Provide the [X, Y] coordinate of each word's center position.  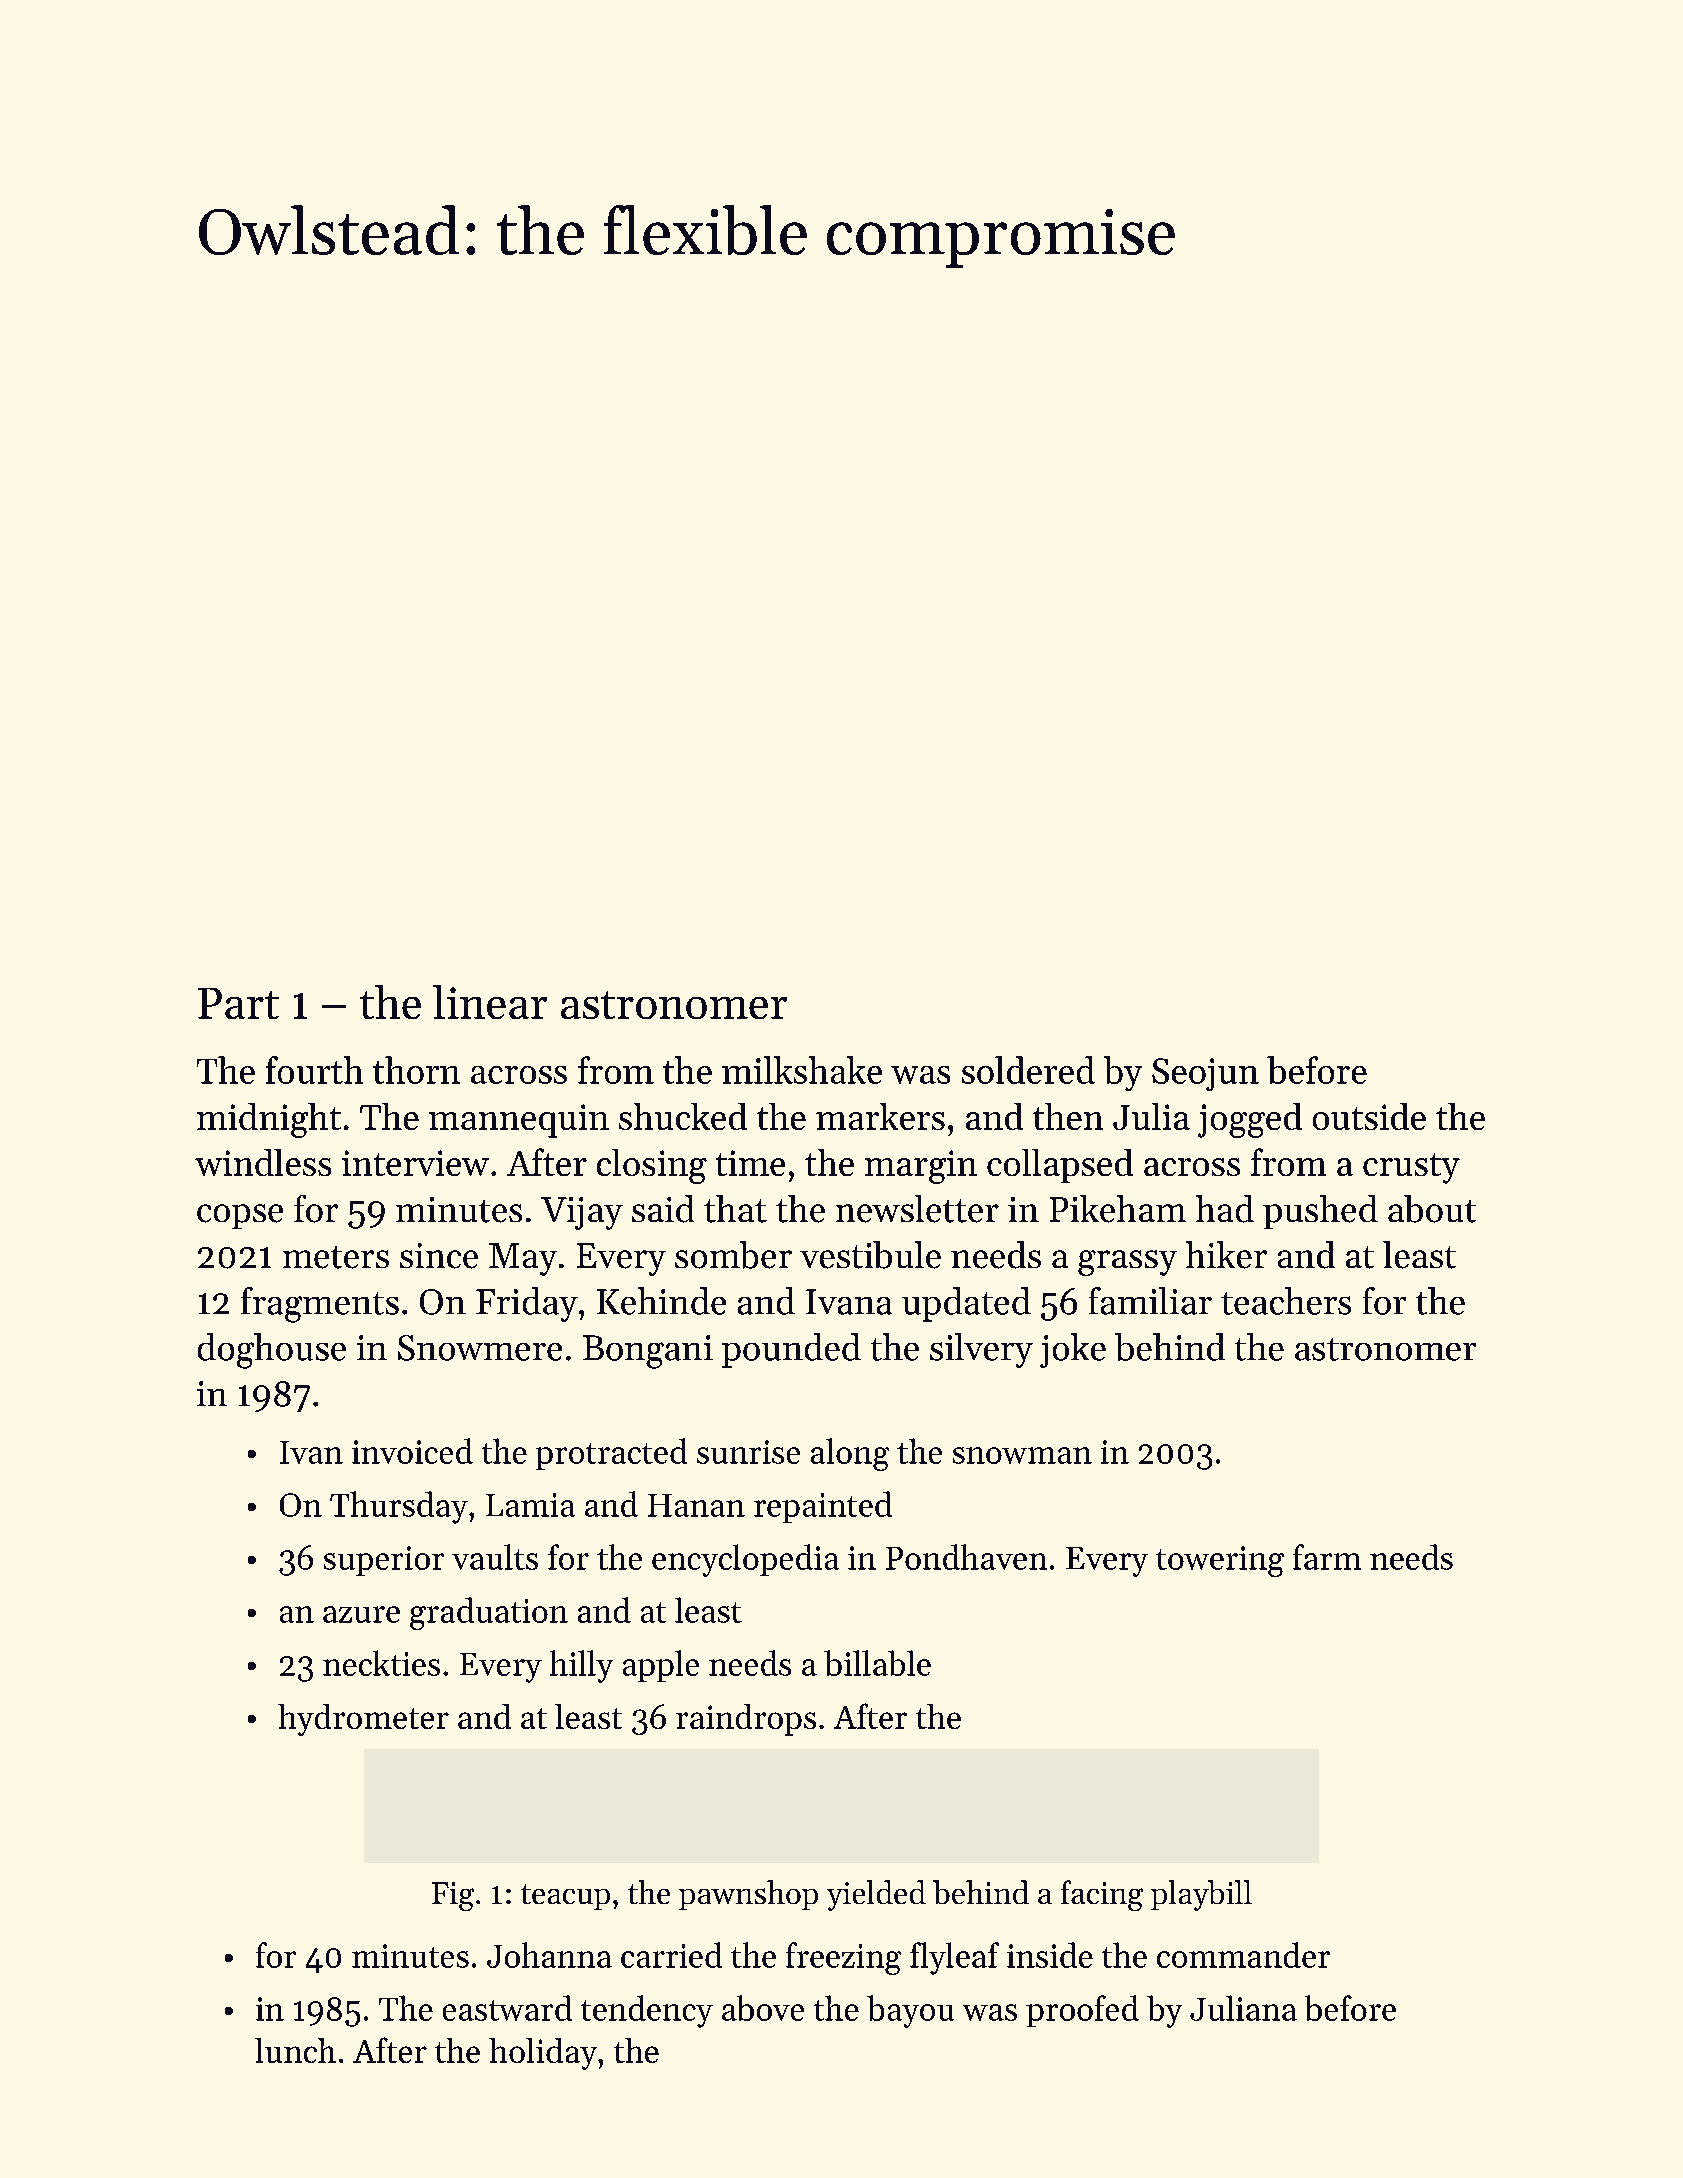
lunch [295, 2050]
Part [238, 1003]
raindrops [746, 1720]
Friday [527, 1304]
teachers [1286, 1301]
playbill [1201, 1895]
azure [361, 1614]
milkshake [802, 1070]
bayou [910, 2011]
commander [1243, 1955]
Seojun [1205, 1074]
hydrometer [363, 1720]
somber [733, 1255]
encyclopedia [745, 1560]
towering [1220, 1561]
